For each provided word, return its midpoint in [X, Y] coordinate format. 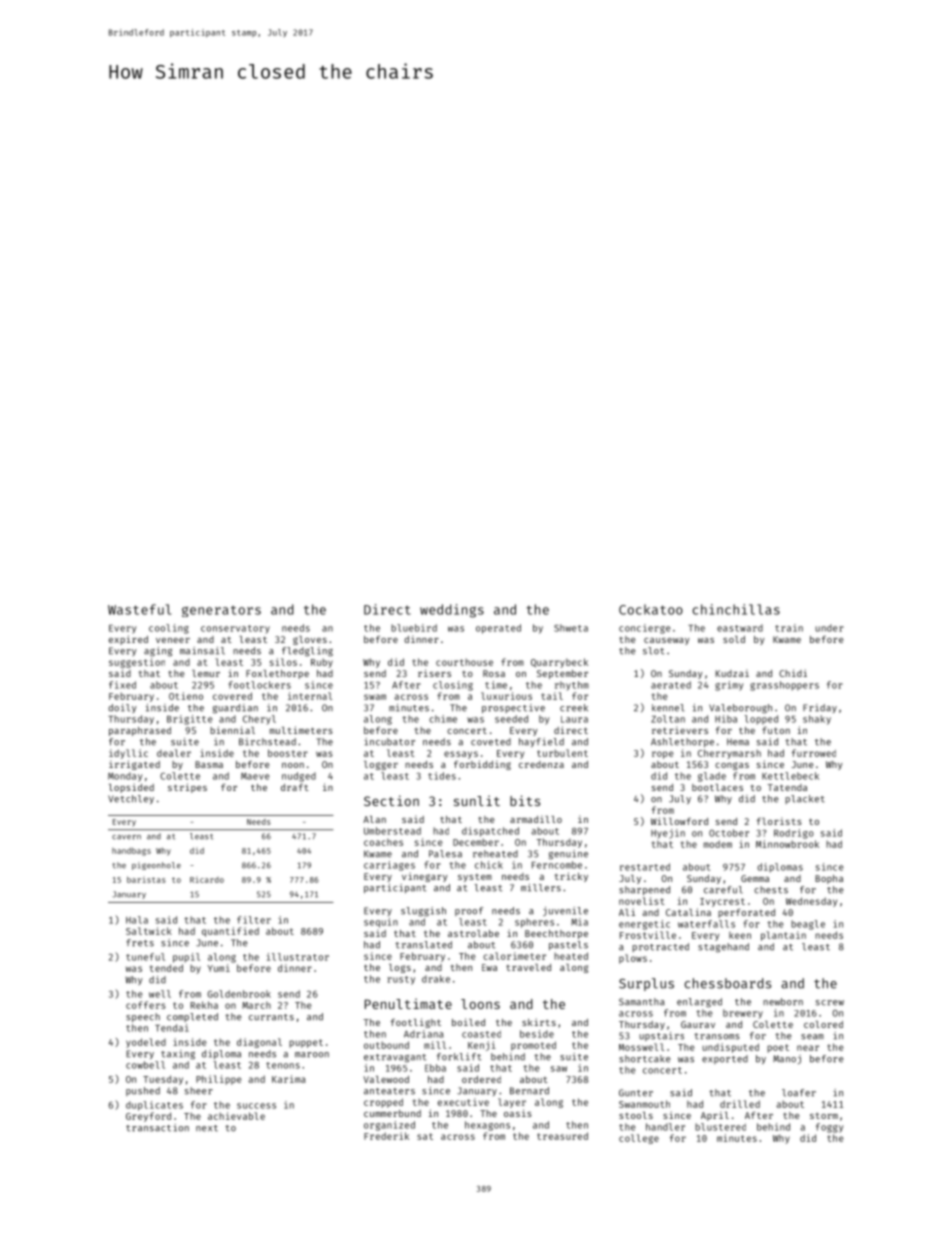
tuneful [145, 957]
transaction [157, 1128]
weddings [452, 611]
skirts [539, 1022]
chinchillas [736, 609]
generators [221, 611]
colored [823, 1024]
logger [381, 765]
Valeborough [740, 709]
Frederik [386, 1136]
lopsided [131, 788]
